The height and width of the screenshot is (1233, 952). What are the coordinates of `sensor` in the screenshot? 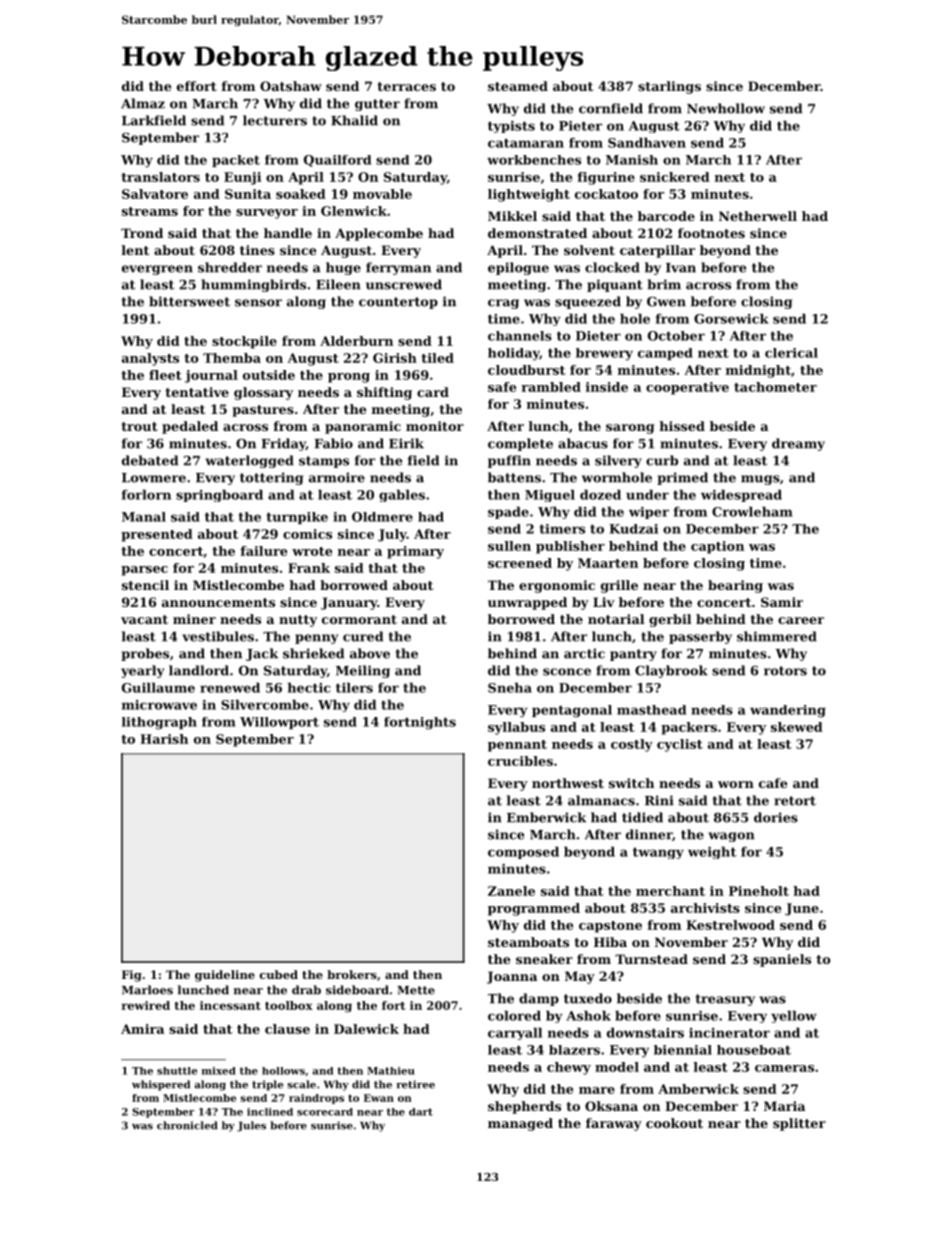 It's located at (258, 303).
